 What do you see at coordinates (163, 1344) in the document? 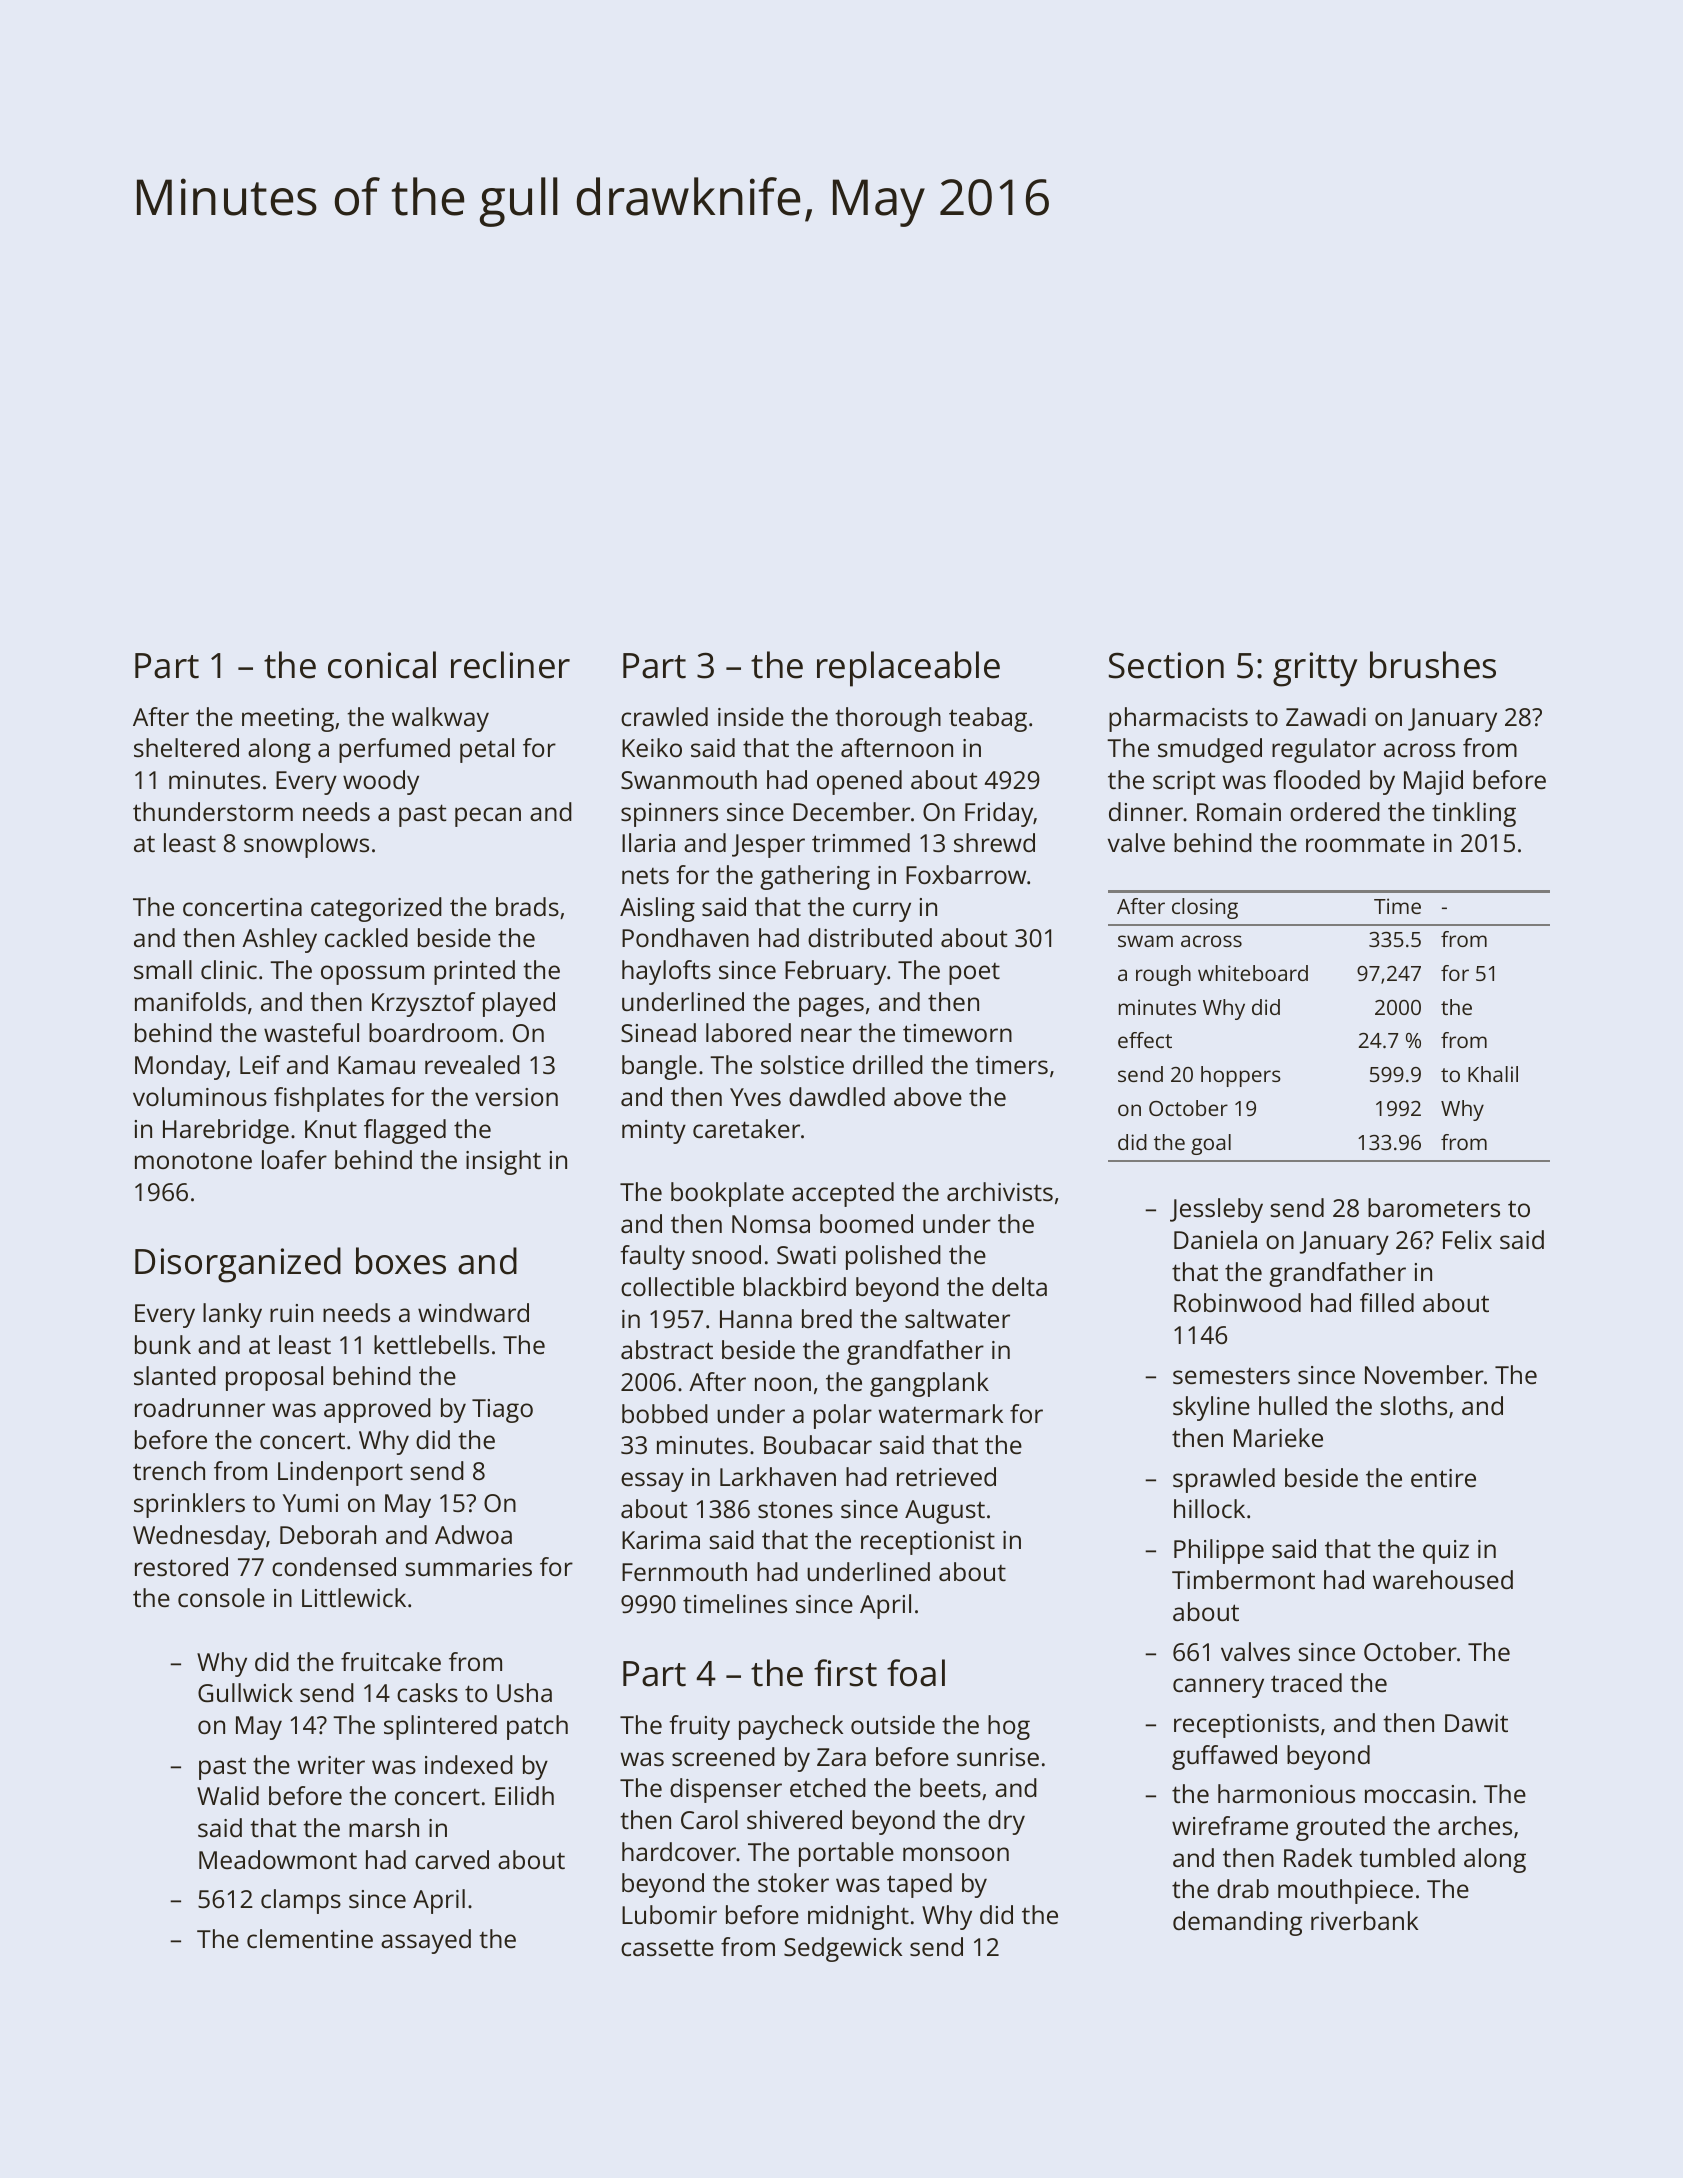
I see `bunk` at bounding box center [163, 1344].
